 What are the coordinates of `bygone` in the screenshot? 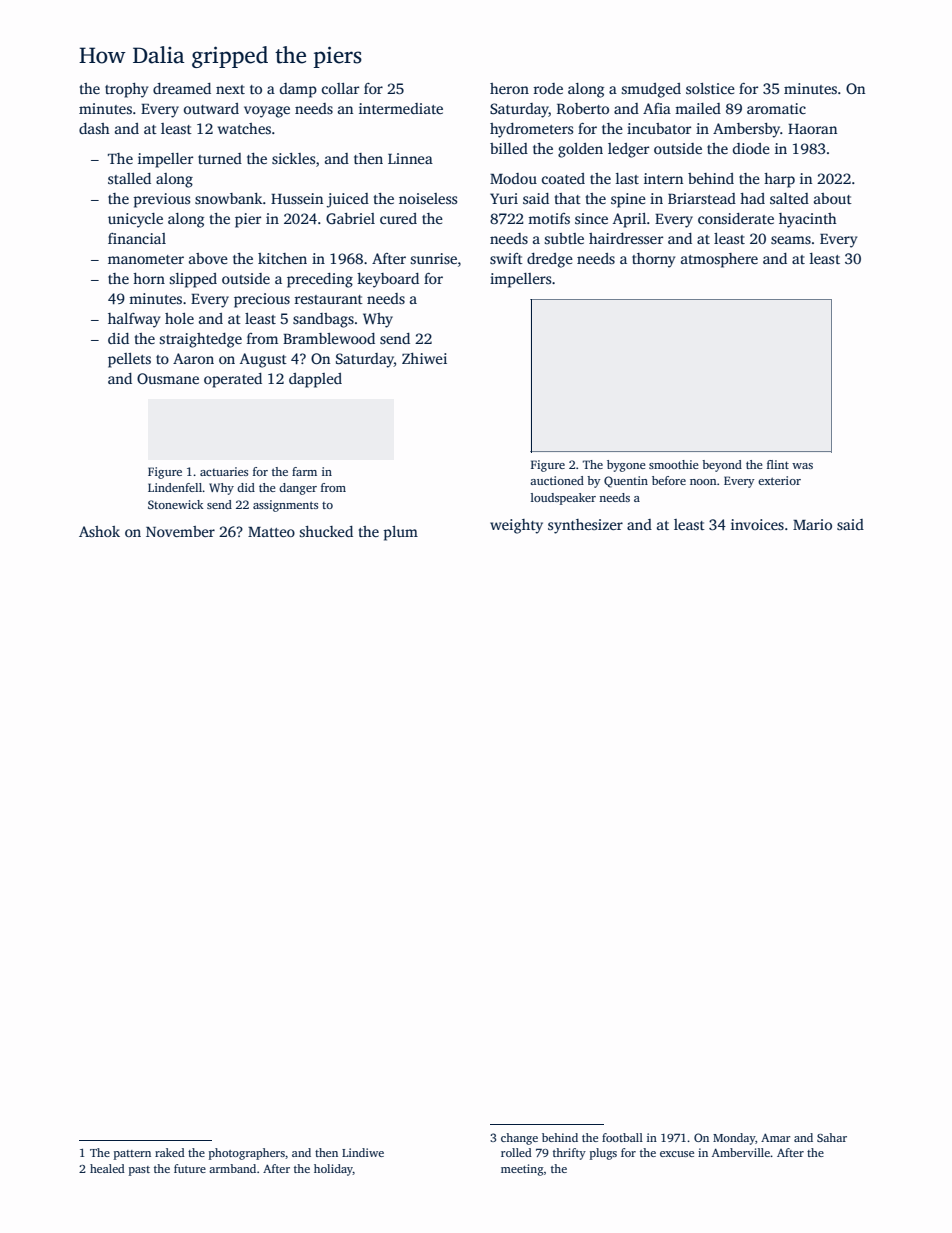 It's located at (626, 466).
